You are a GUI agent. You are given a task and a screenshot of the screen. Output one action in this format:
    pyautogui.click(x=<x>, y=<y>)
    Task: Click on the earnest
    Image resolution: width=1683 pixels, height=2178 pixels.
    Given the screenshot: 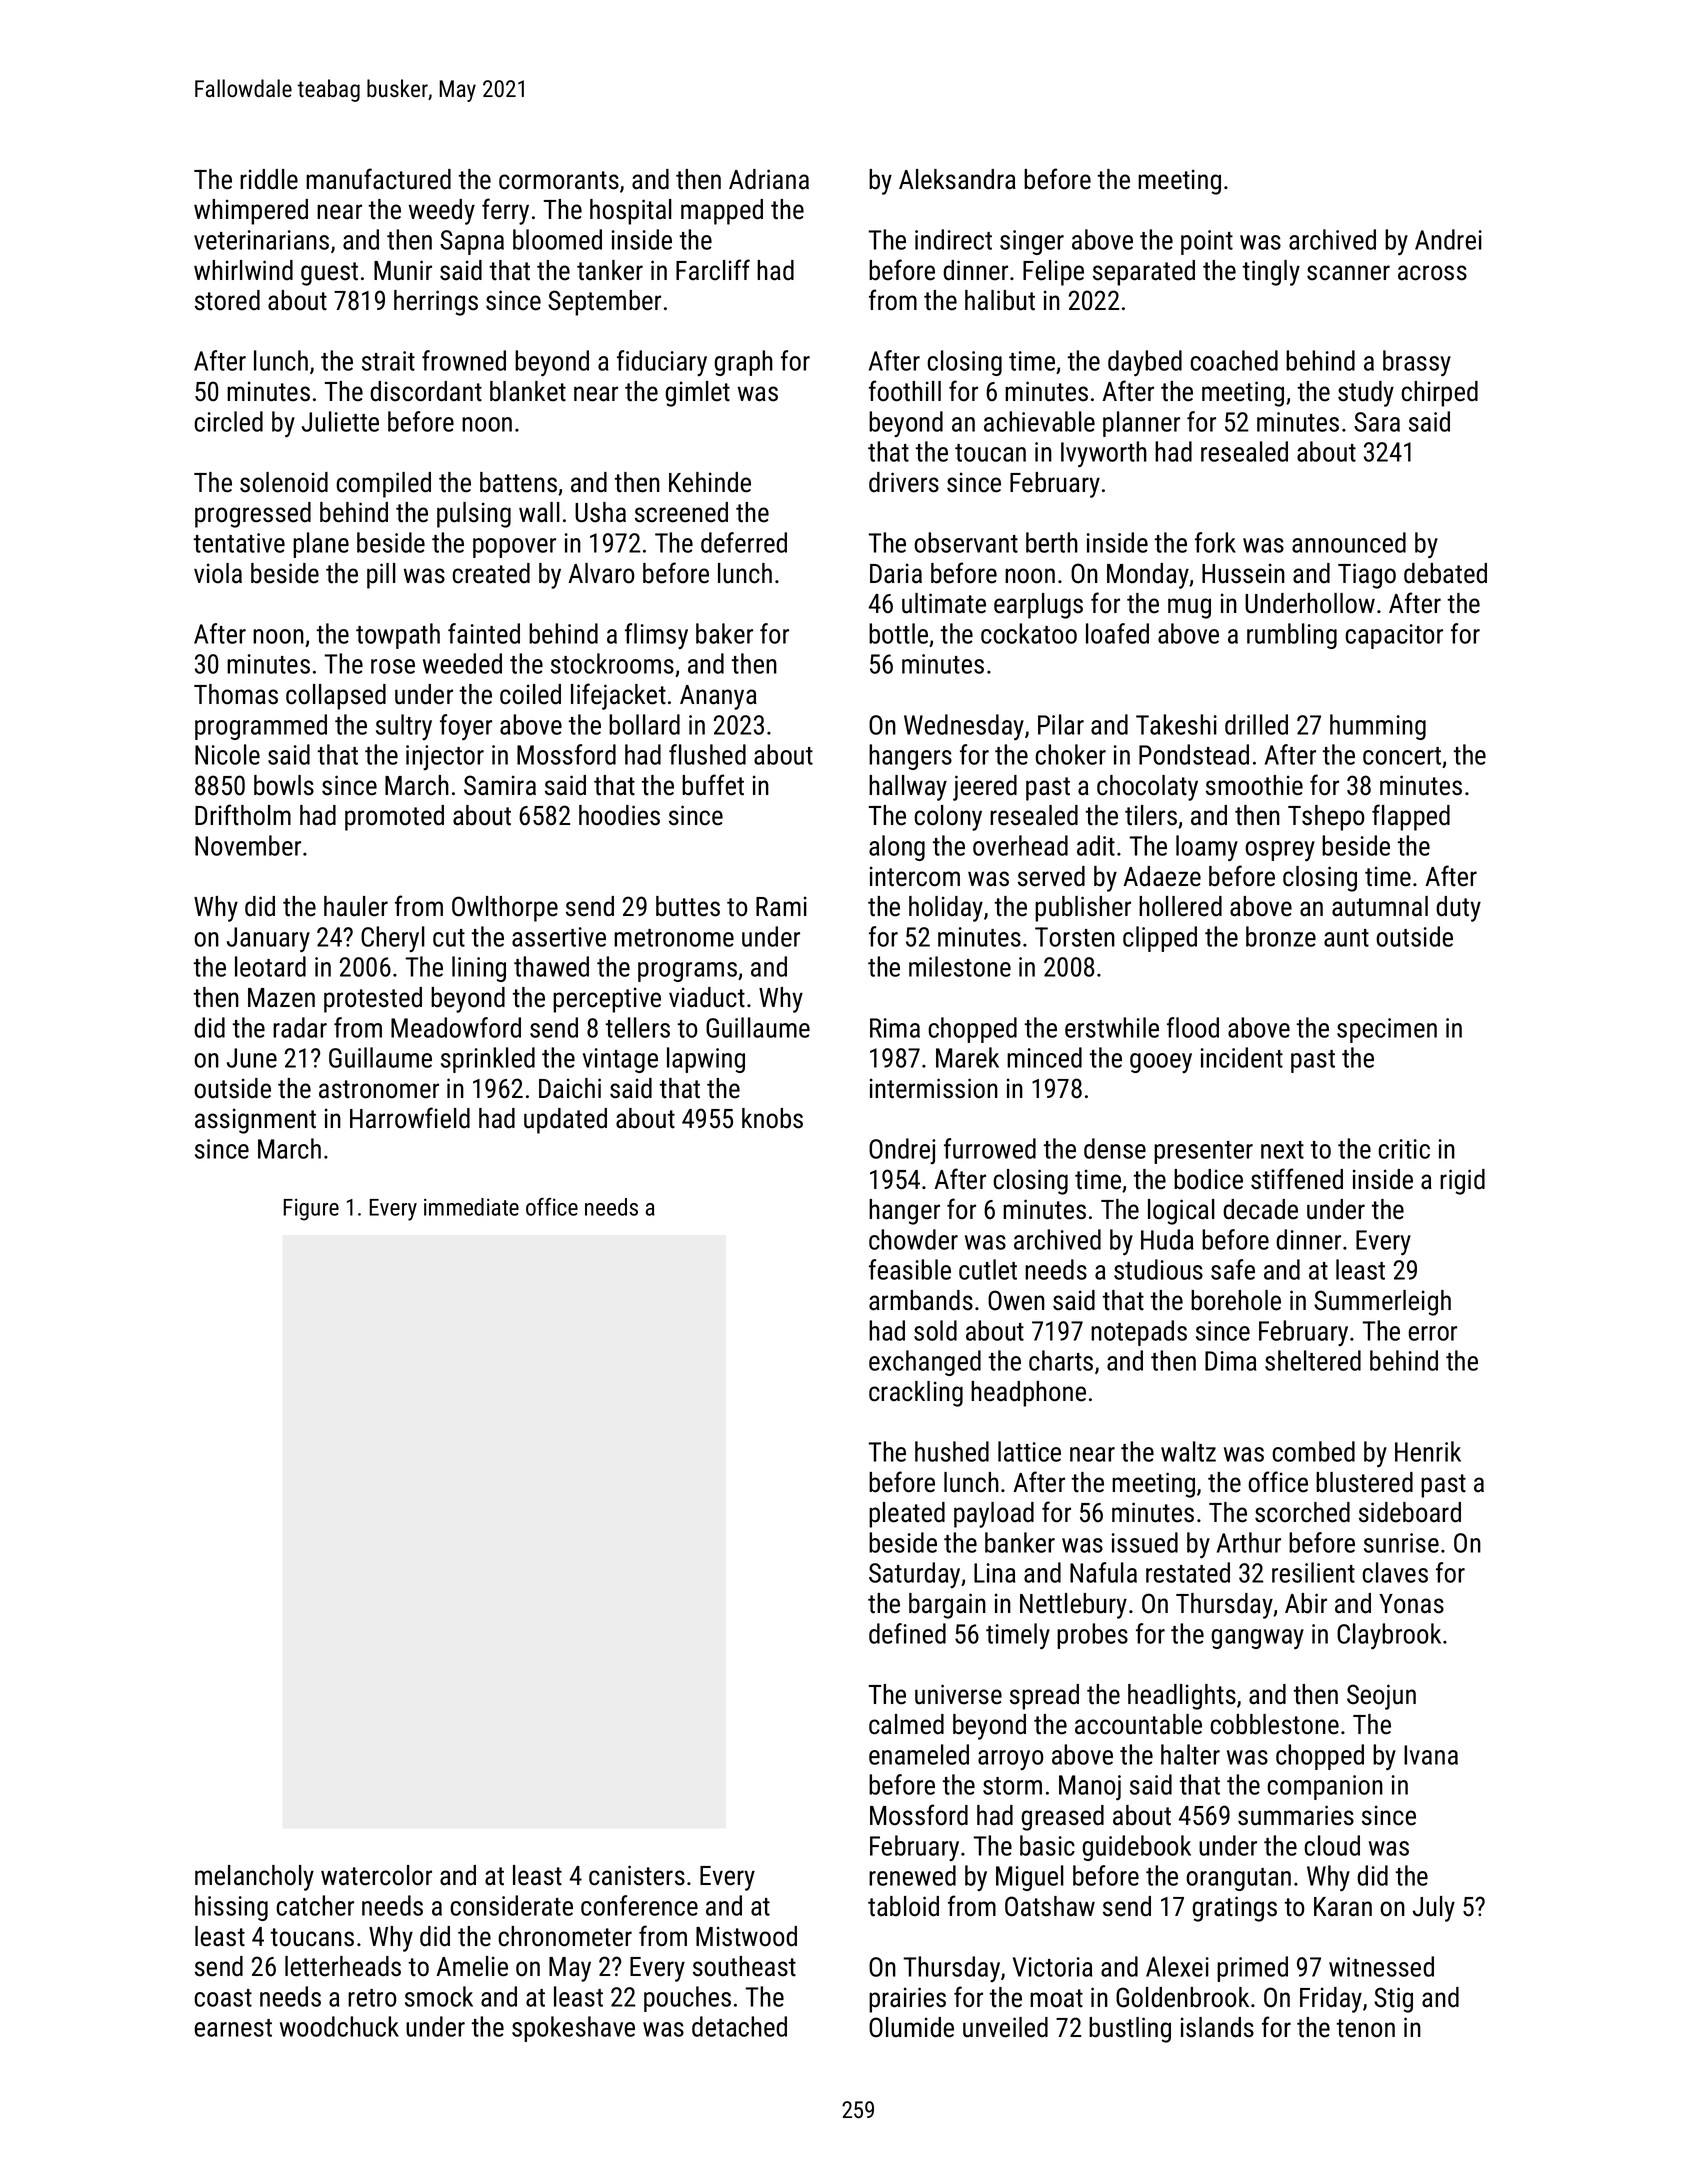 What is the action you would take?
    pyautogui.click(x=233, y=2028)
